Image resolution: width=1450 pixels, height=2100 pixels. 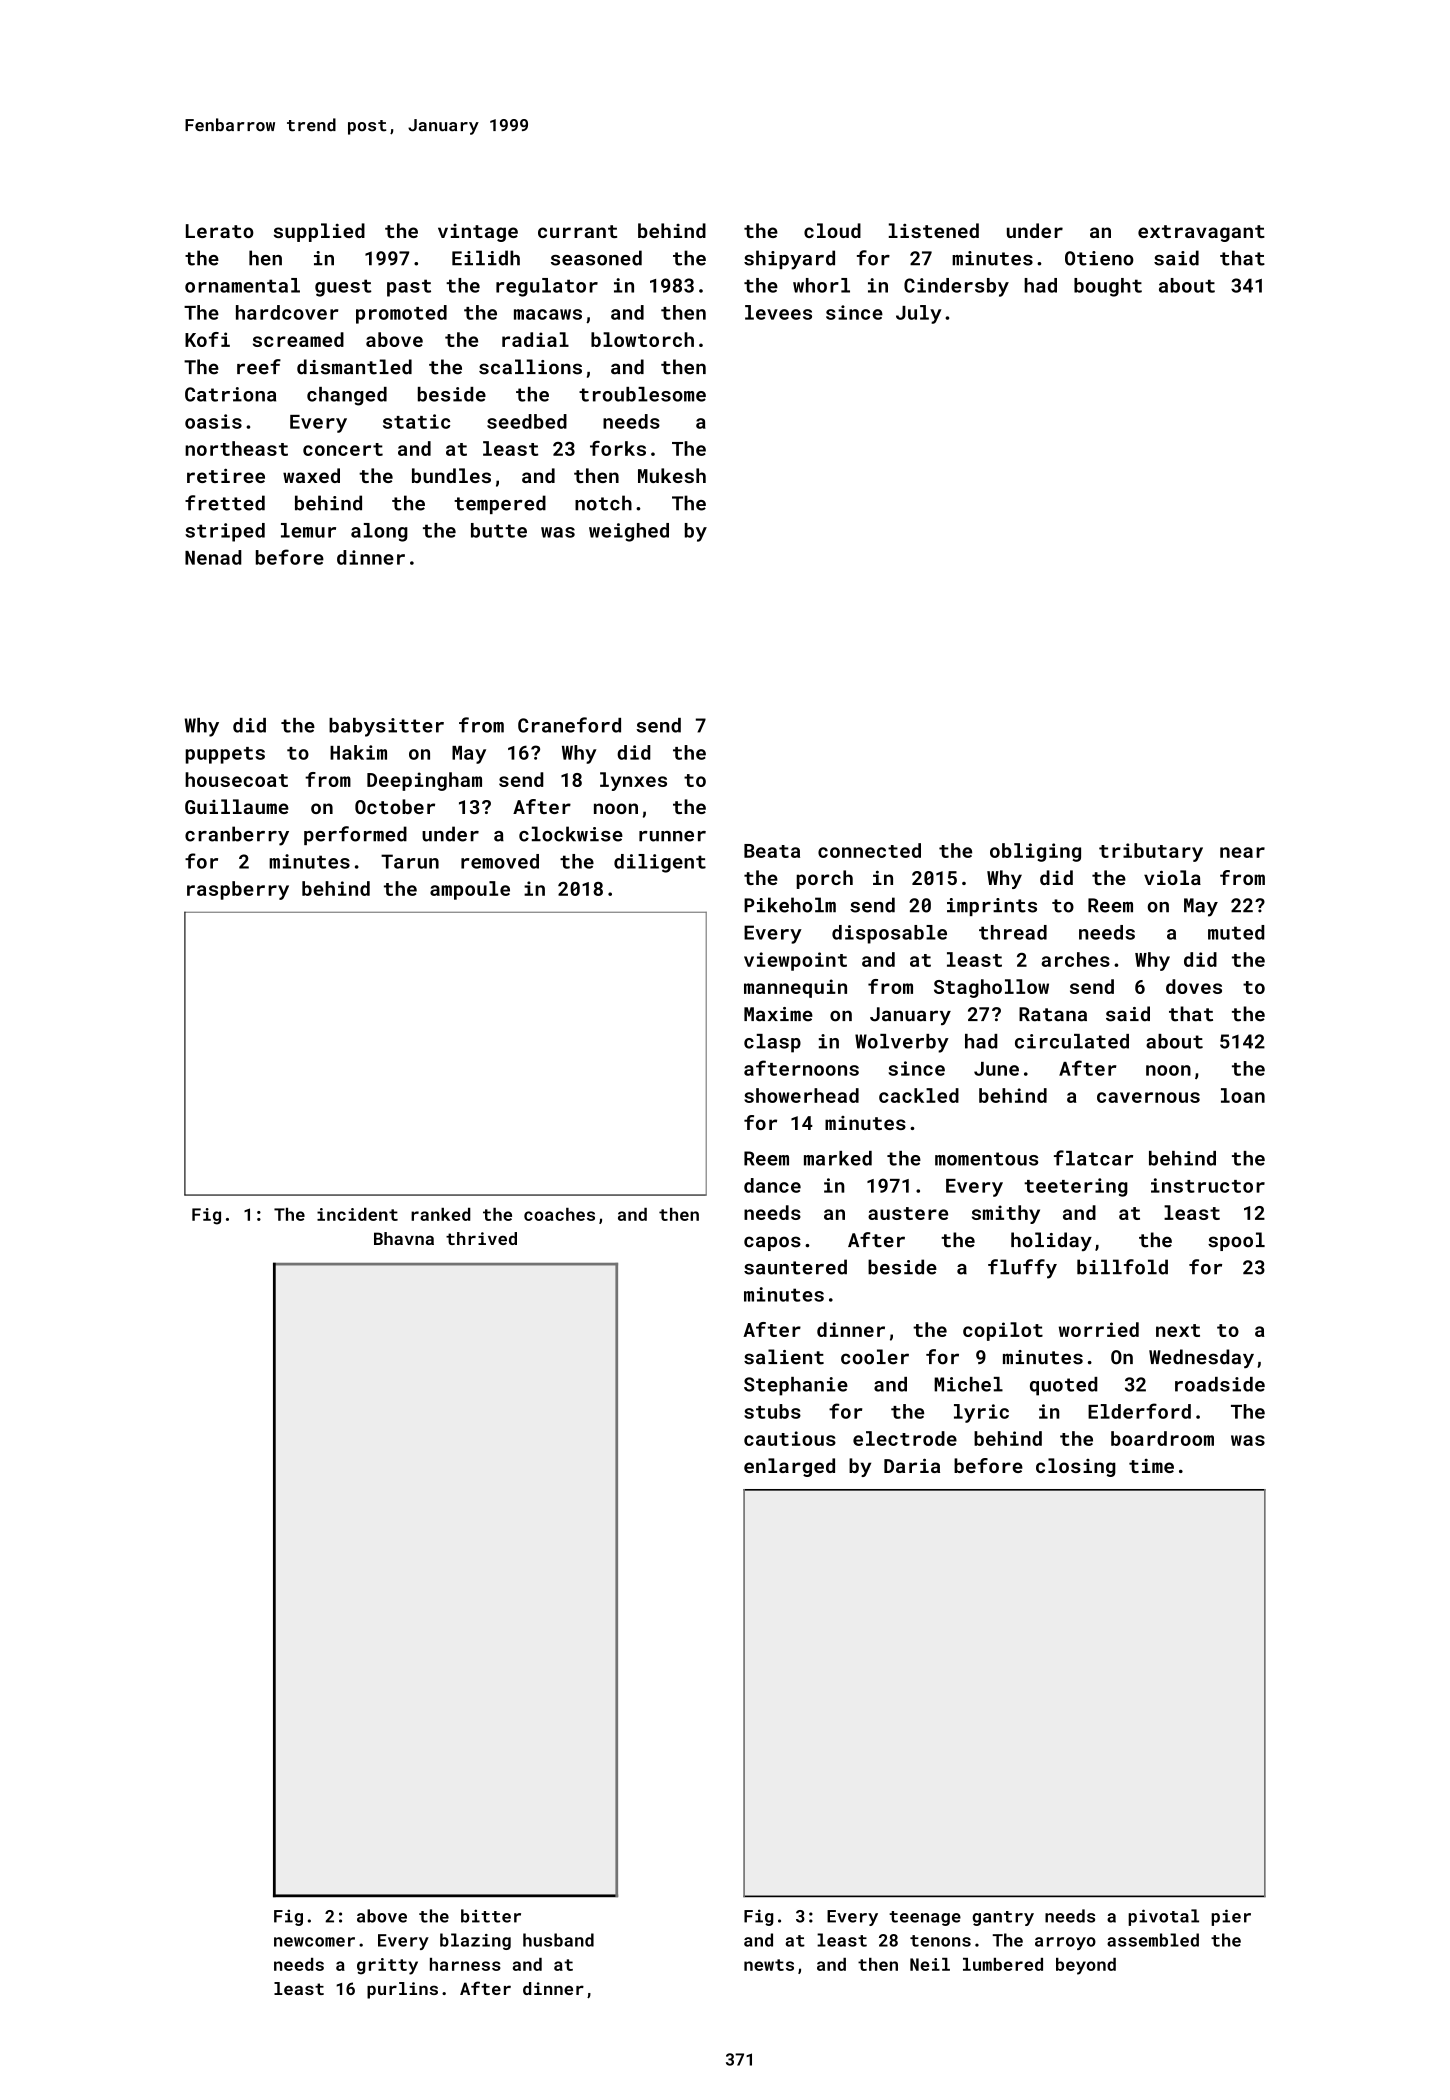 I want to click on enlarged, so click(x=789, y=1467).
